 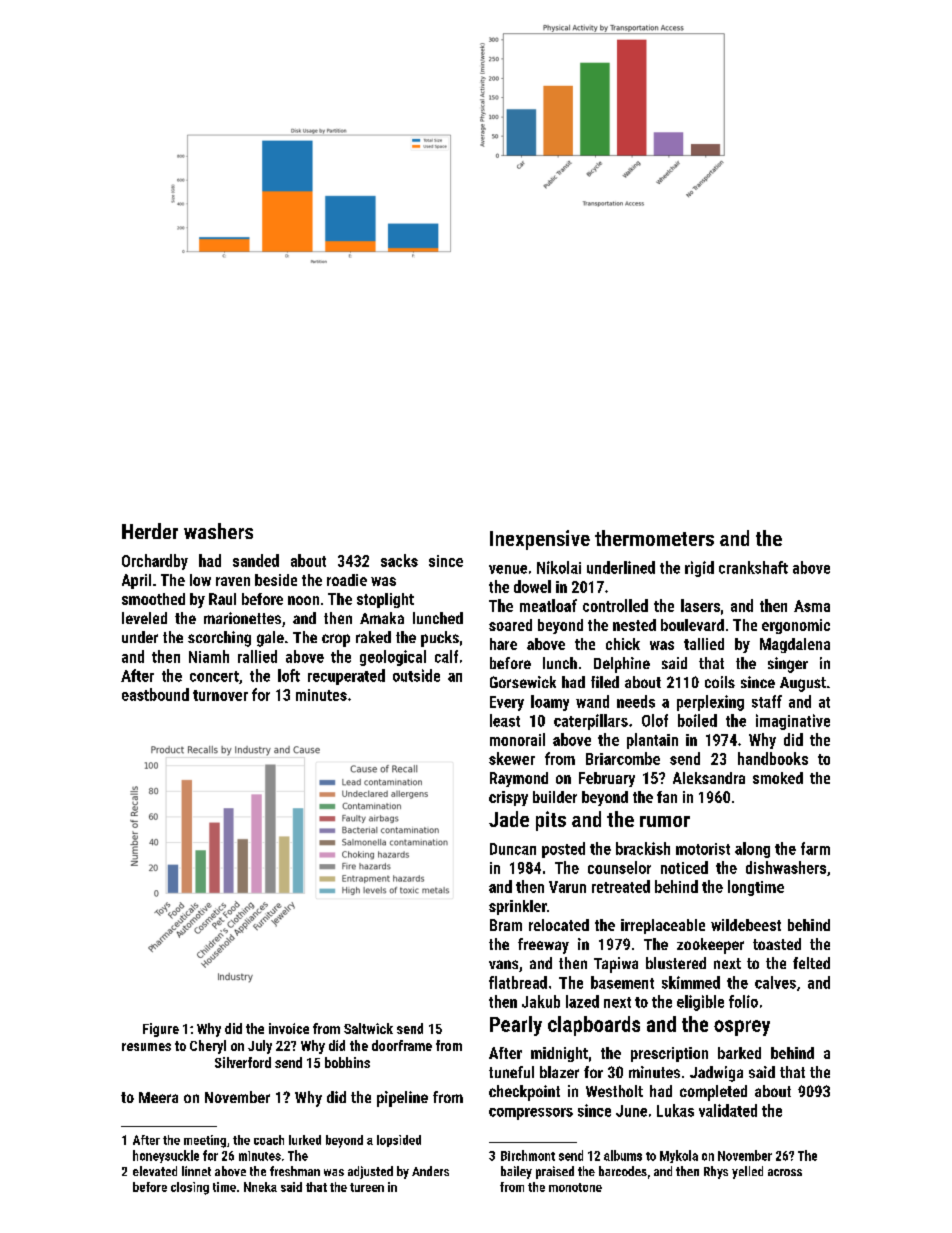 I want to click on barked, so click(x=739, y=1053).
